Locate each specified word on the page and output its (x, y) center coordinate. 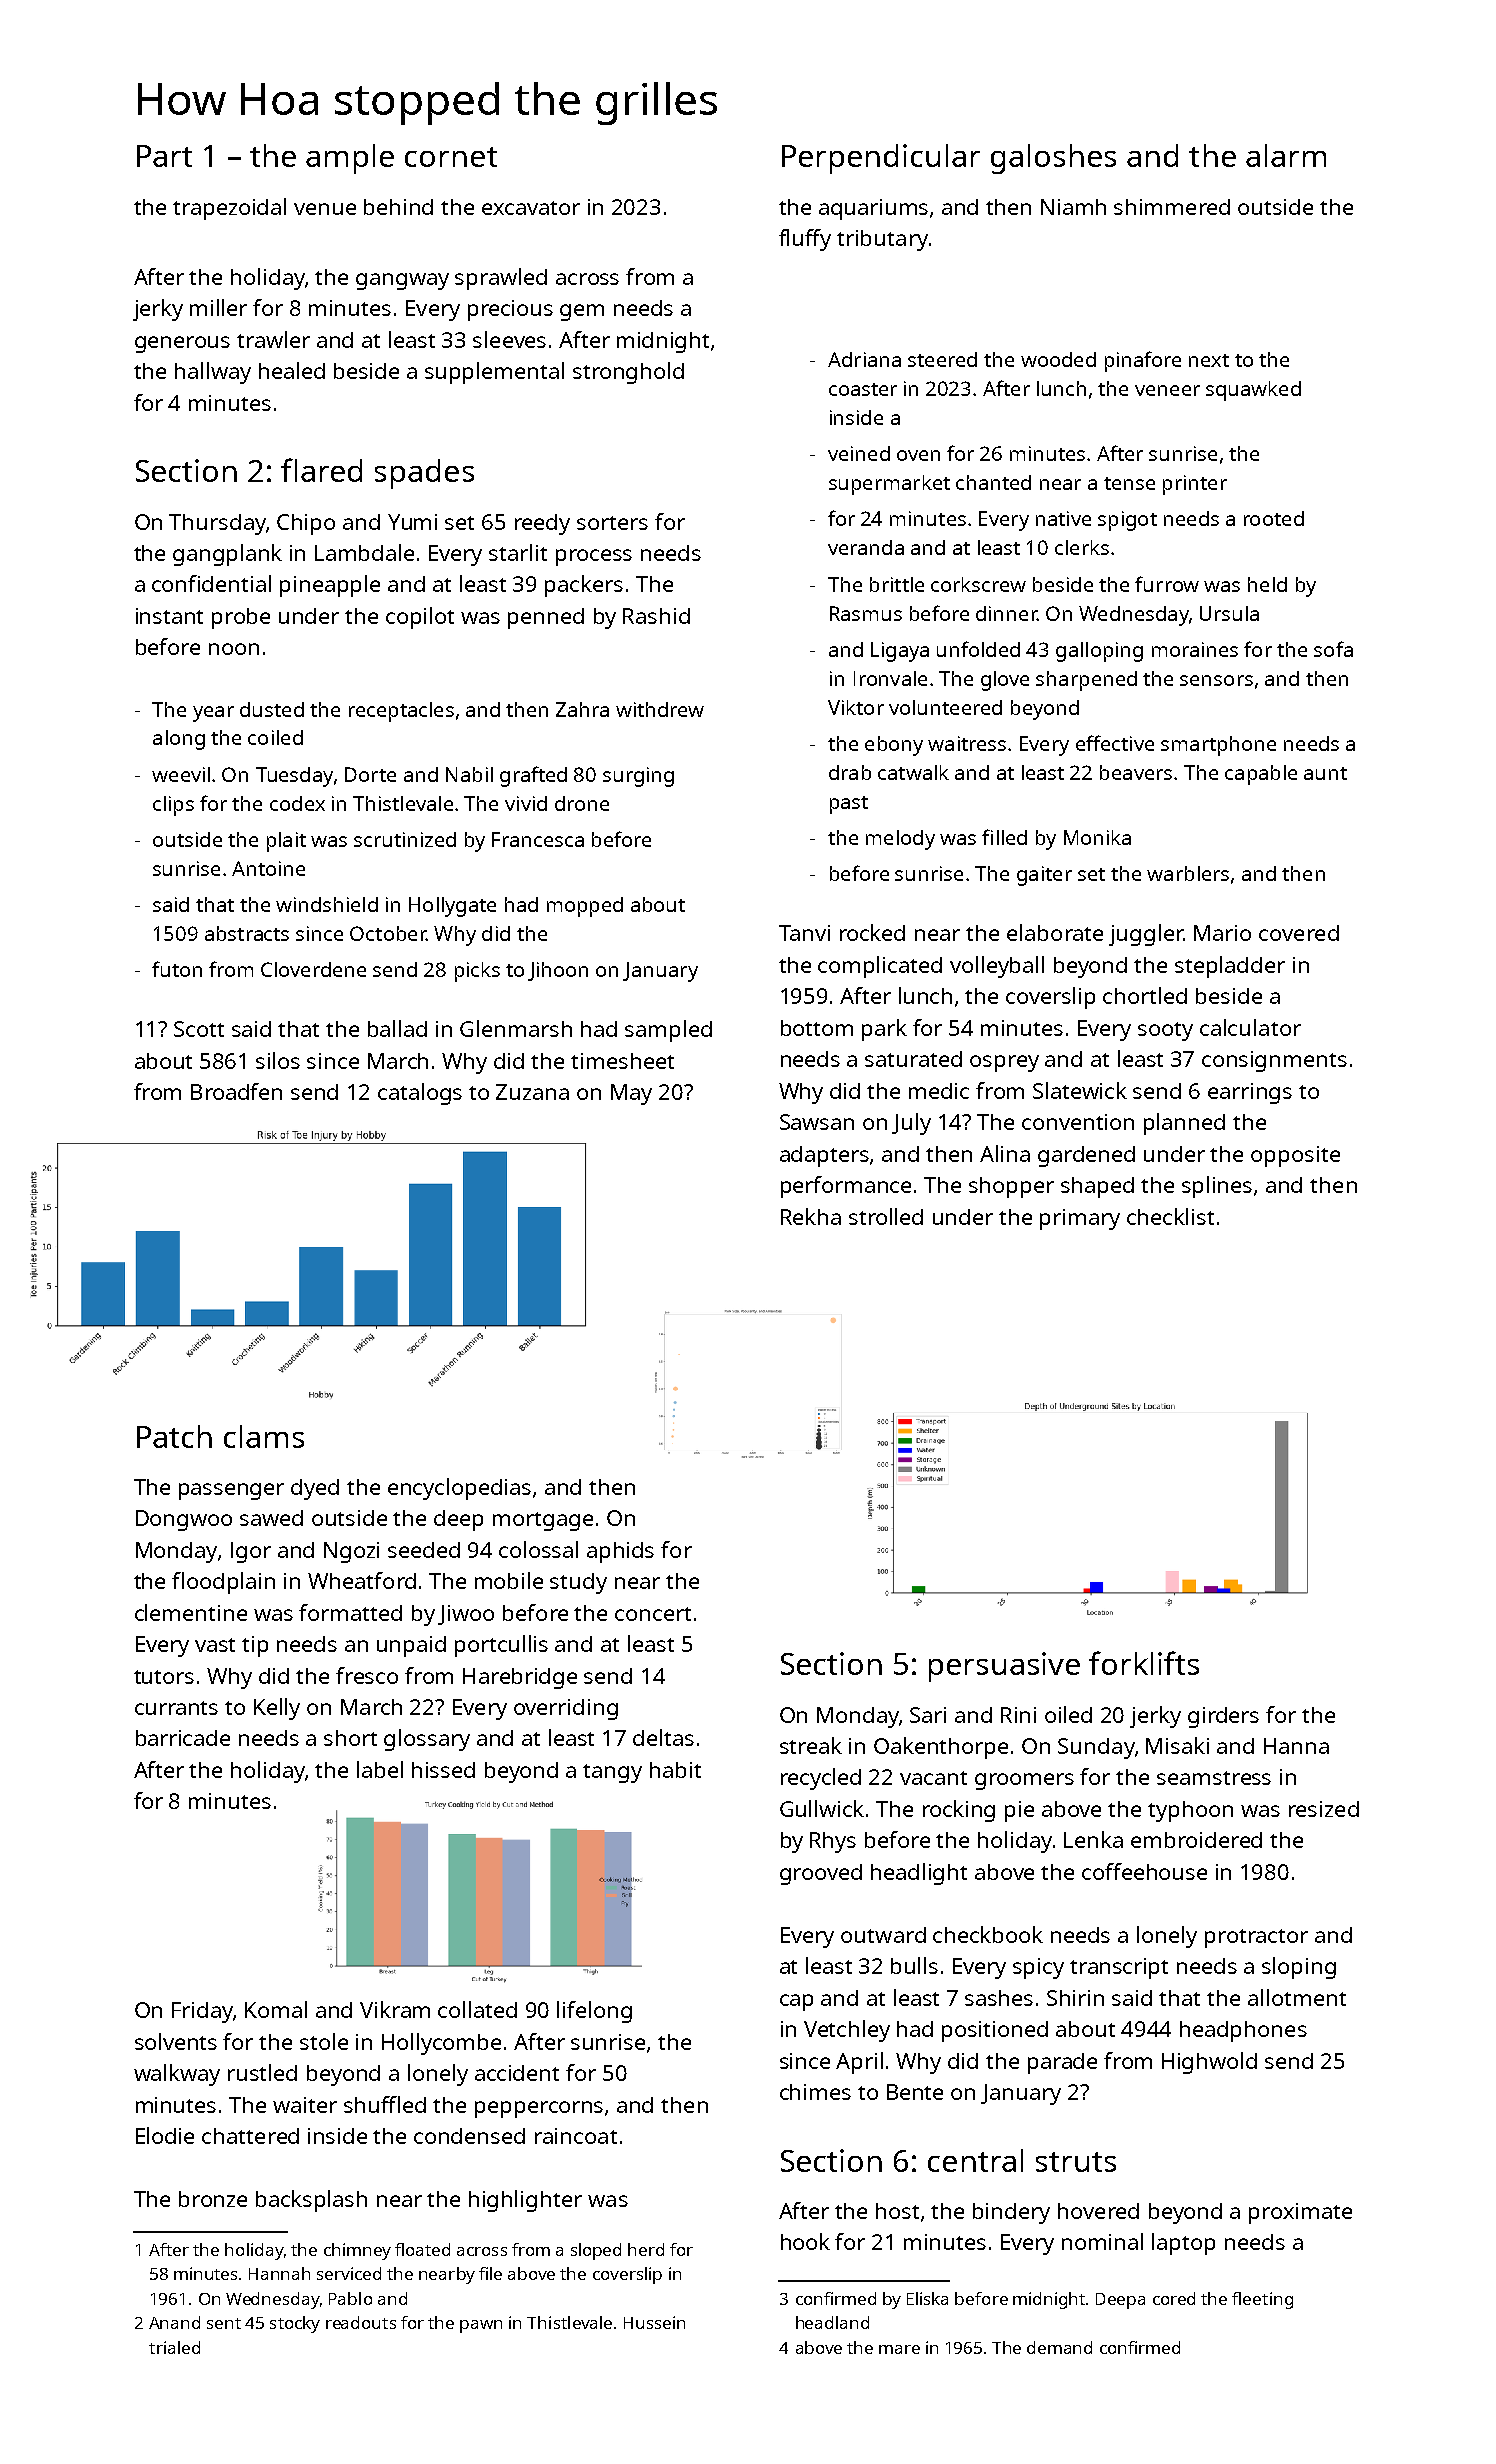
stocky (295, 2324)
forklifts (1144, 1663)
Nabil (469, 774)
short (350, 1738)
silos (278, 1060)
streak (811, 1745)
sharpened (1086, 681)
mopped (585, 907)
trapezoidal (229, 209)
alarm (1286, 155)
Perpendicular (881, 159)
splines (1217, 1187)
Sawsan (817, 1122)
